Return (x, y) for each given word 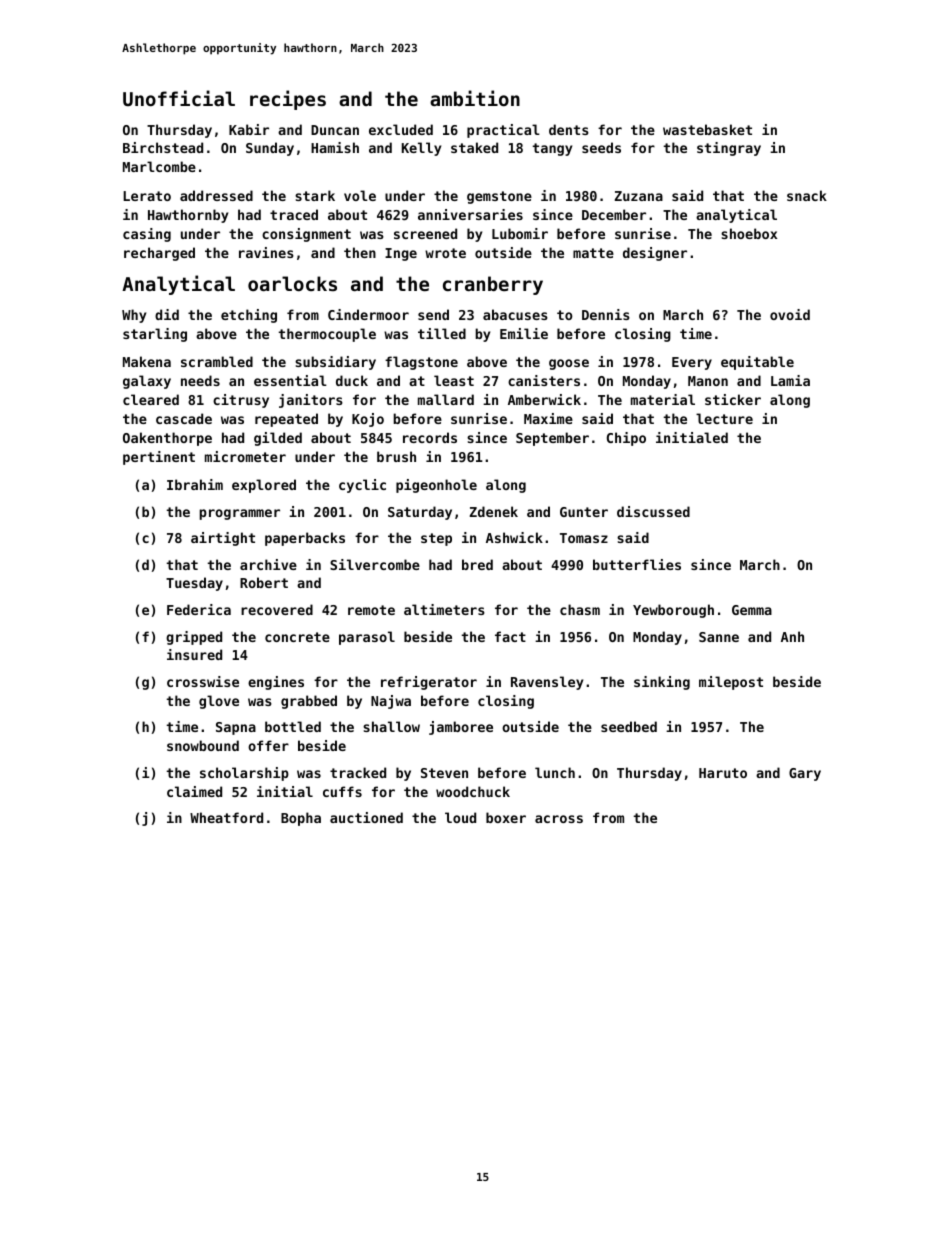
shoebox (749, 233)
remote (371, 610)
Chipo (626, 439)
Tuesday (194, 584)
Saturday (420, 513)
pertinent (159, 458)
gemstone (499, 197)
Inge (401, 254)
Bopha (301, 819)
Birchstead (163, 147)
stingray (729, 149)
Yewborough (673, 611)
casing (147, 235)
